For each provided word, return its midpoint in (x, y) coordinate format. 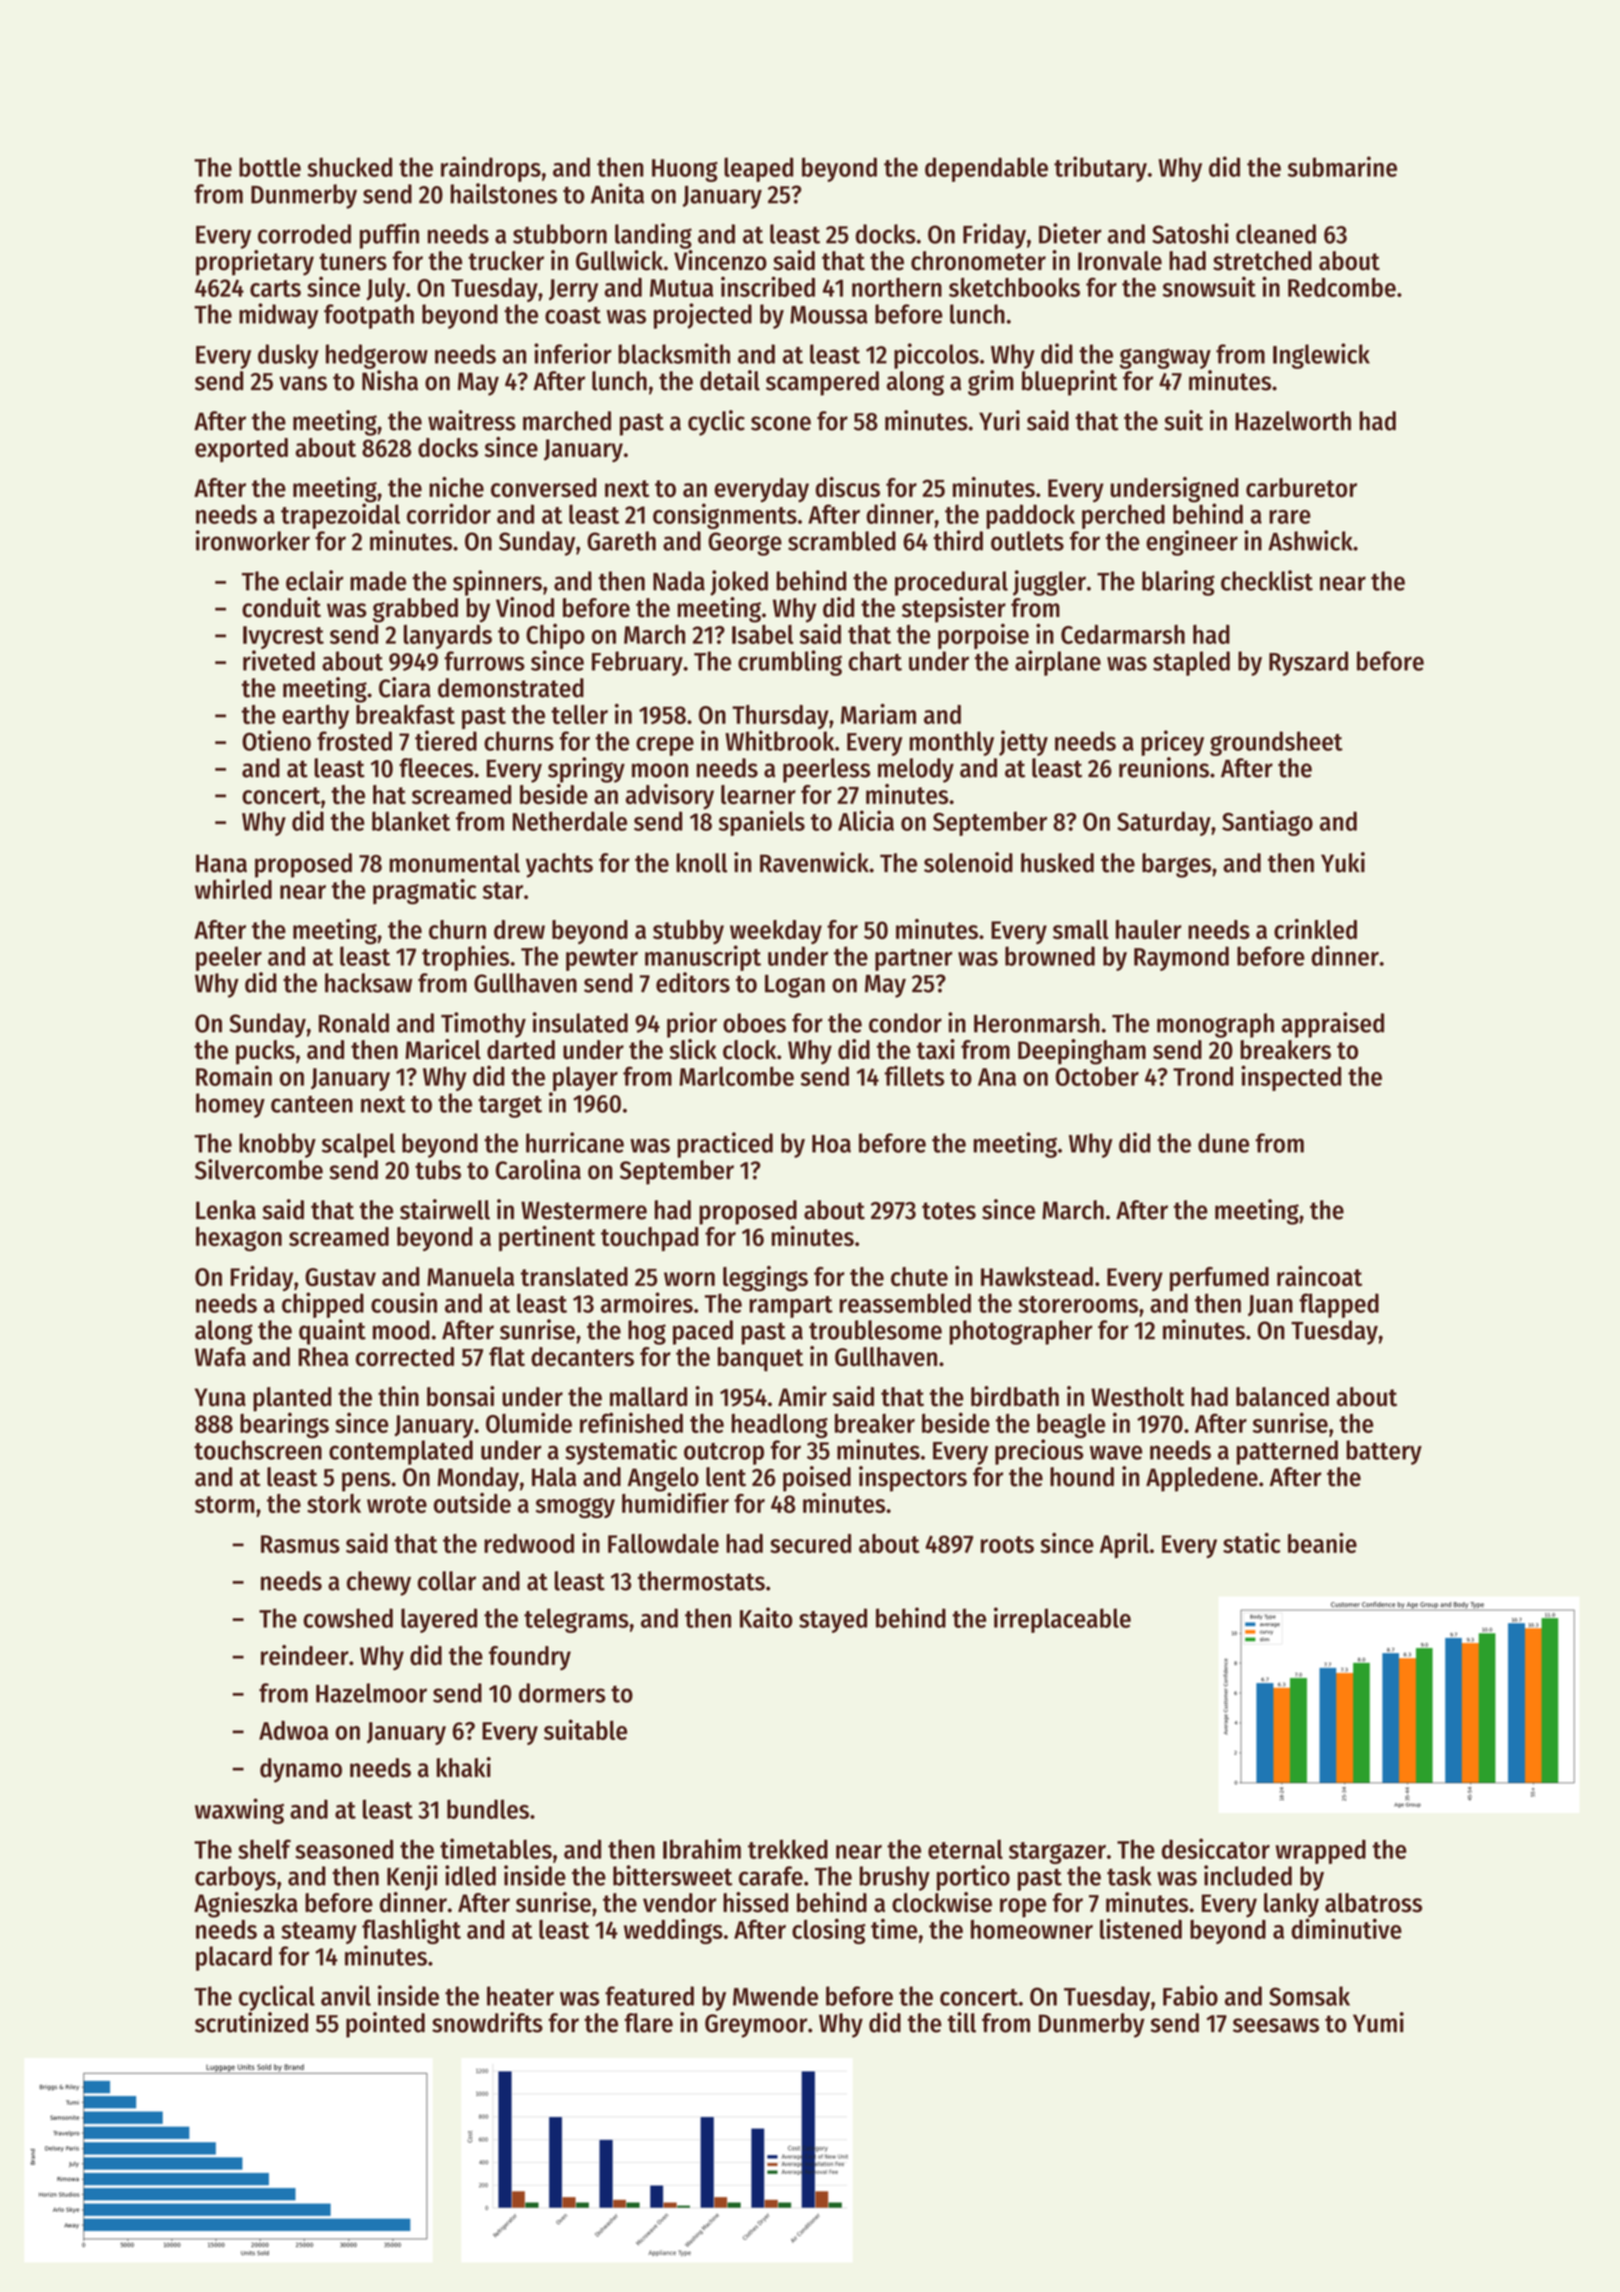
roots (1007, 1544)
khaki (464, 1767)
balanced (1282, 1397)
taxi (935, 1049)
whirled (233, 889)
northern (897, 287)
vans (303, 383)
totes (949, 1211)
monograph (1215, 1025)
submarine (1342, 166)
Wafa (220, 1357)
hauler (1149, 929)
